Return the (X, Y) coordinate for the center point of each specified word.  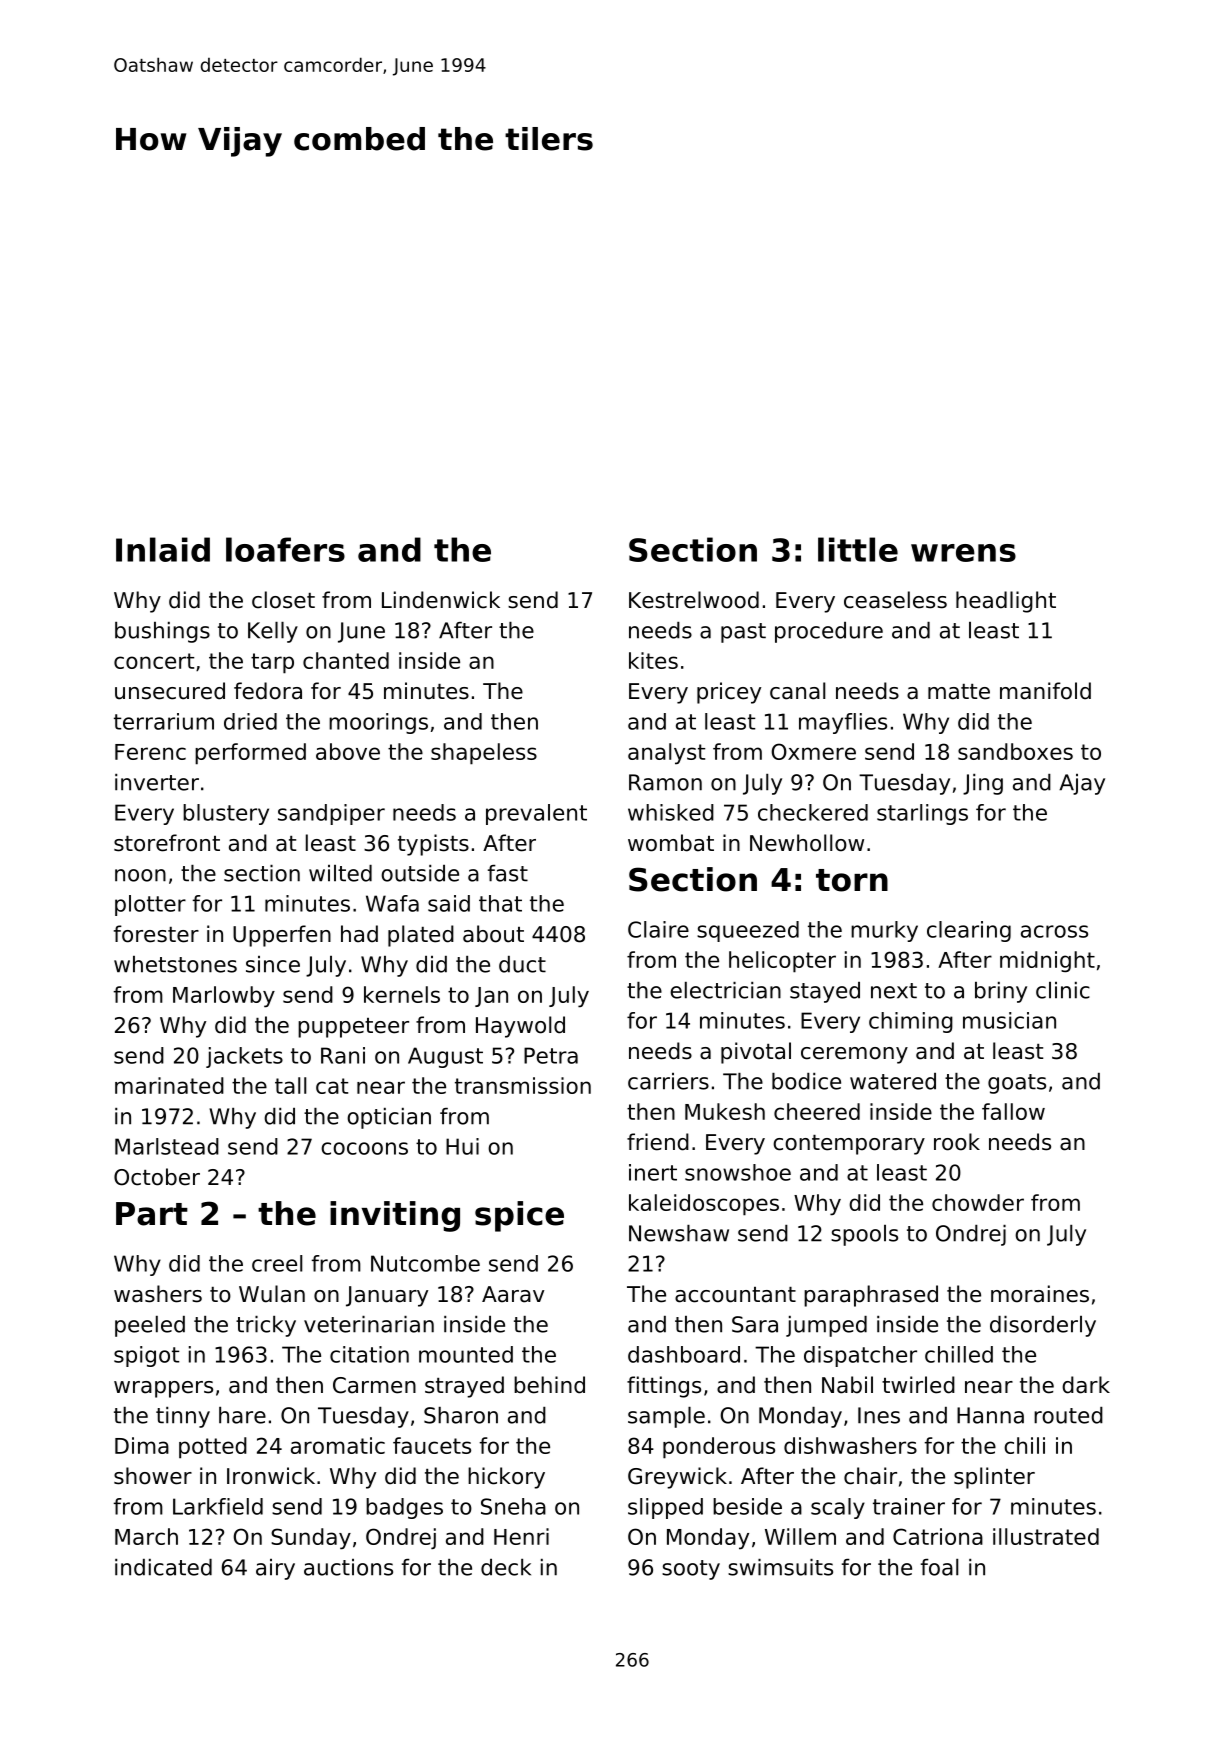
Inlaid (163, 549)
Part (152, 1214)
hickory (506, 1478)
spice (519, 1216)
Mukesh (725, 1111)
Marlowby (224, 997)
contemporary (849, 1145)
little (858, 549)
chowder (978, 1202)
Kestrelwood (694, 600)
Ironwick (271, 1476)
